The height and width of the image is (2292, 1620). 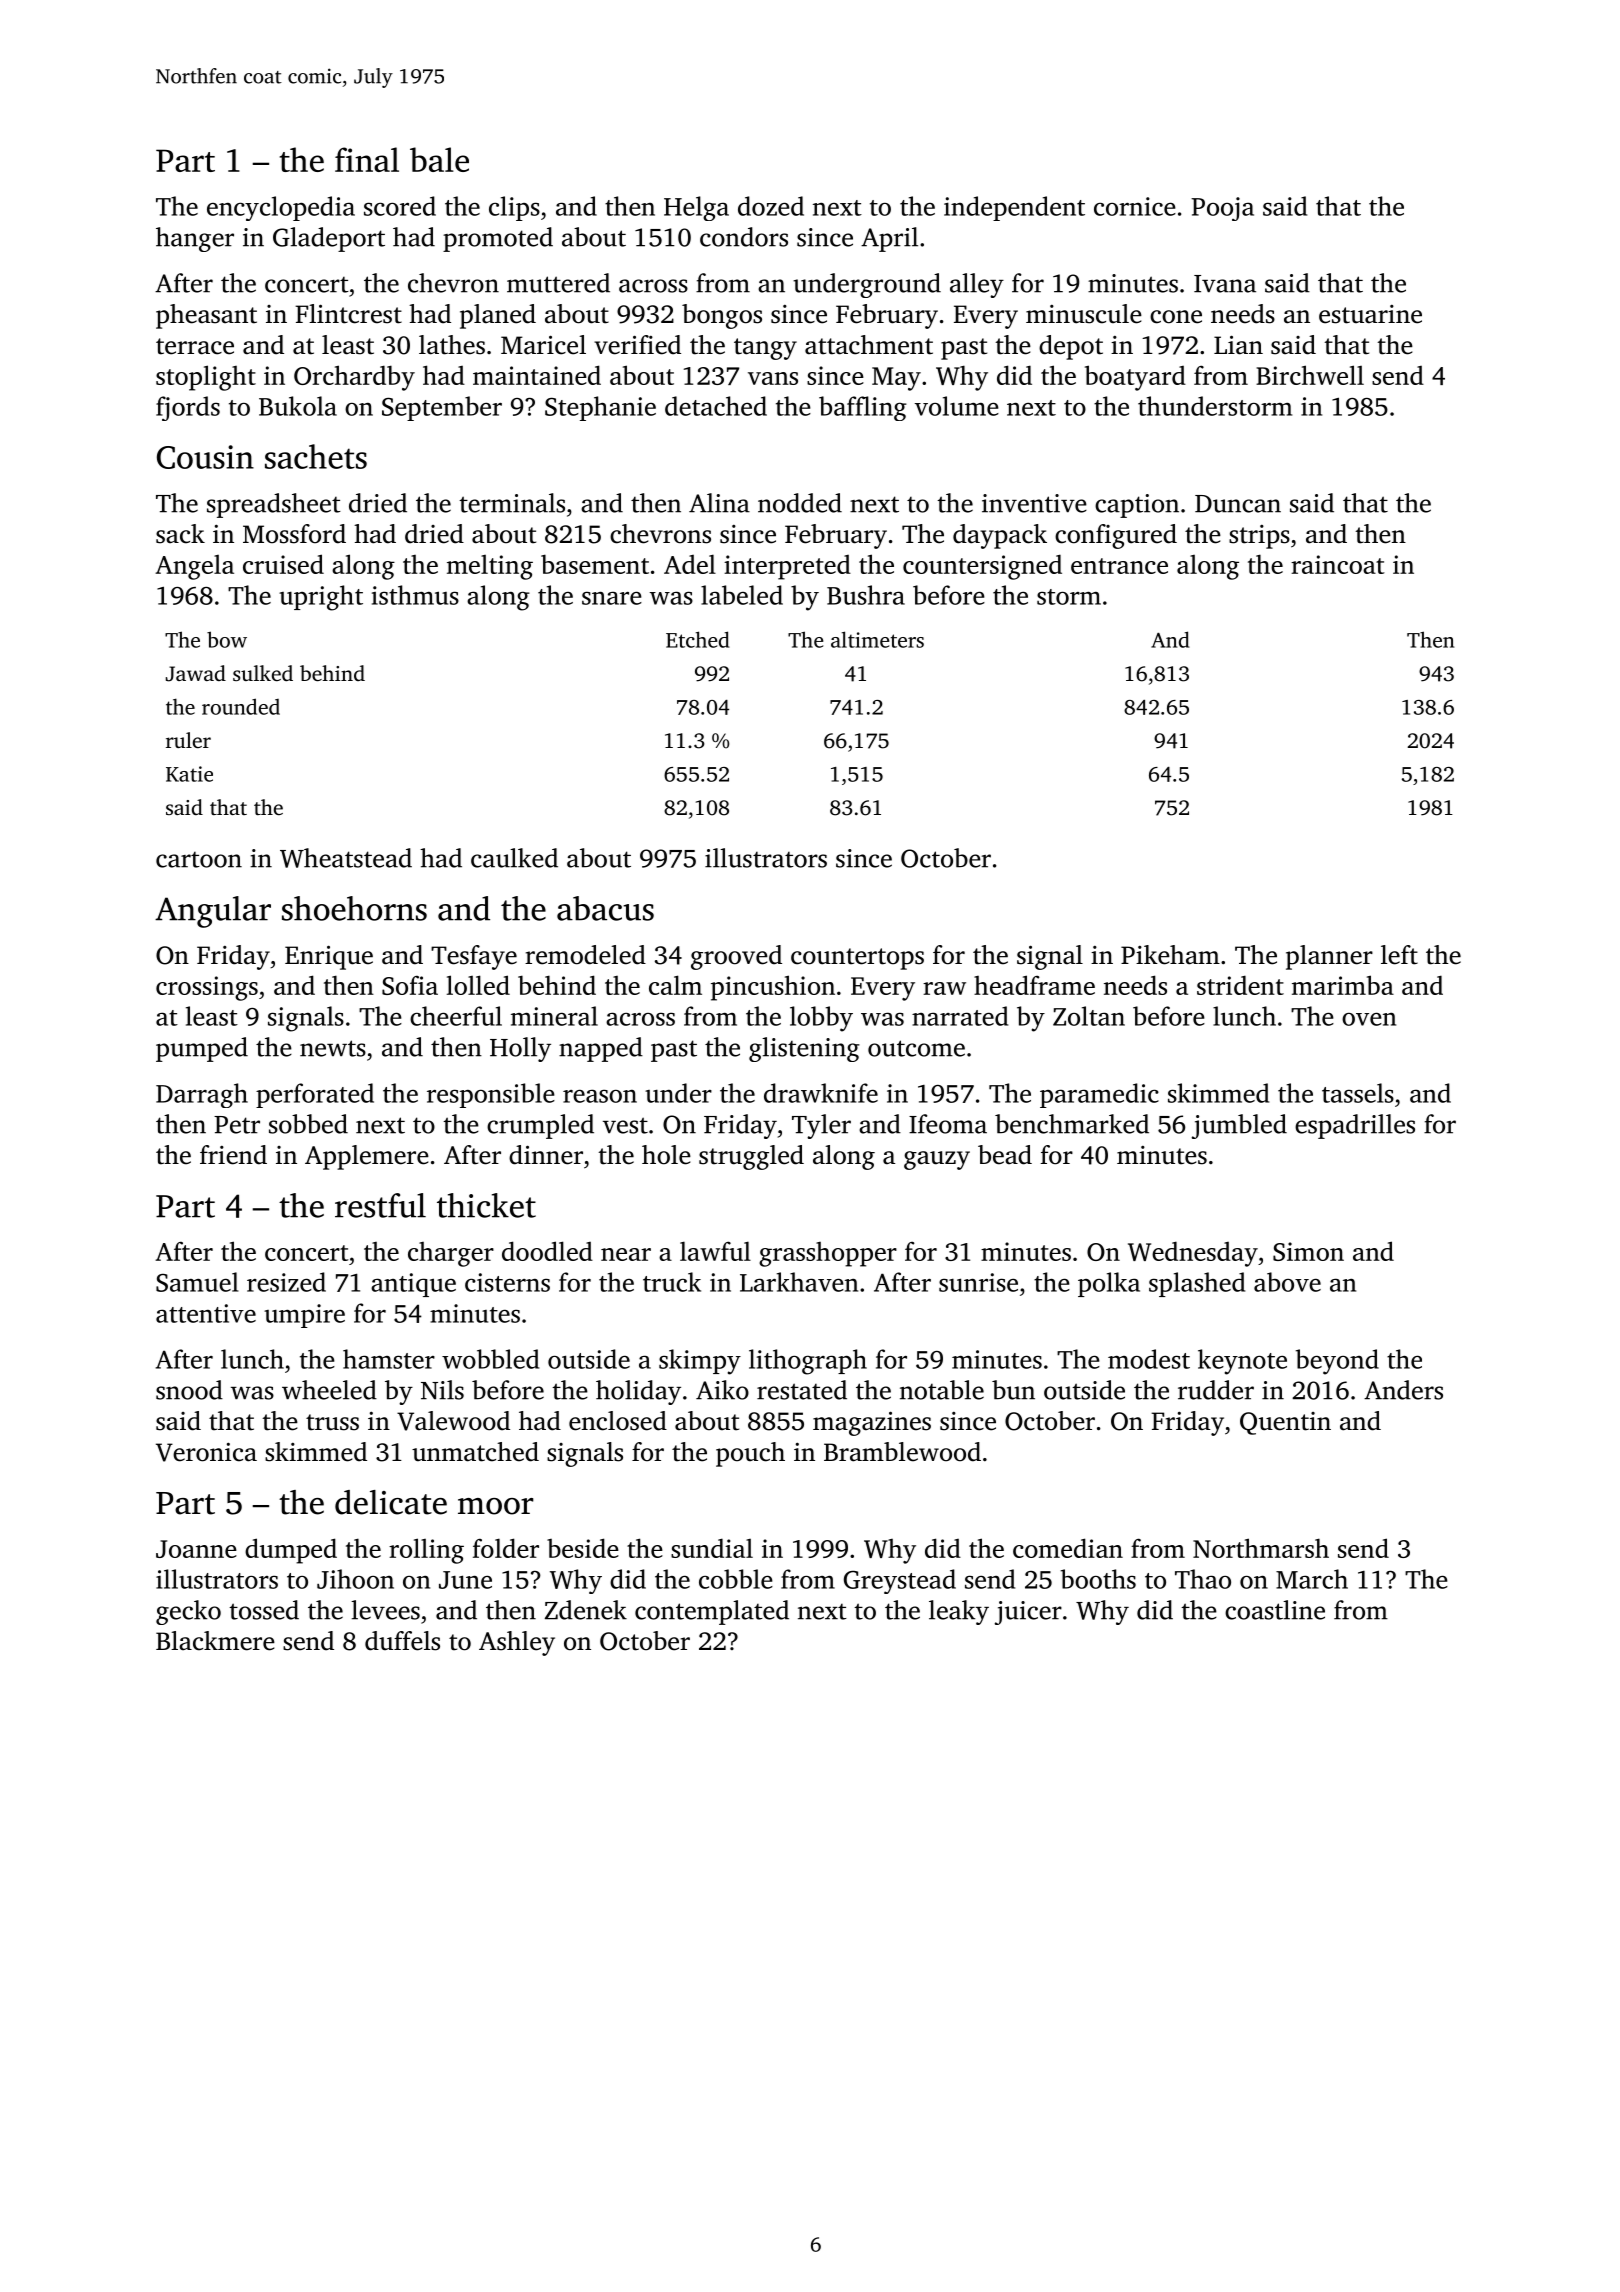 What do you see at coordinates (439, 159) in the image?
I see `bale` at bounding box center [439, 159].
